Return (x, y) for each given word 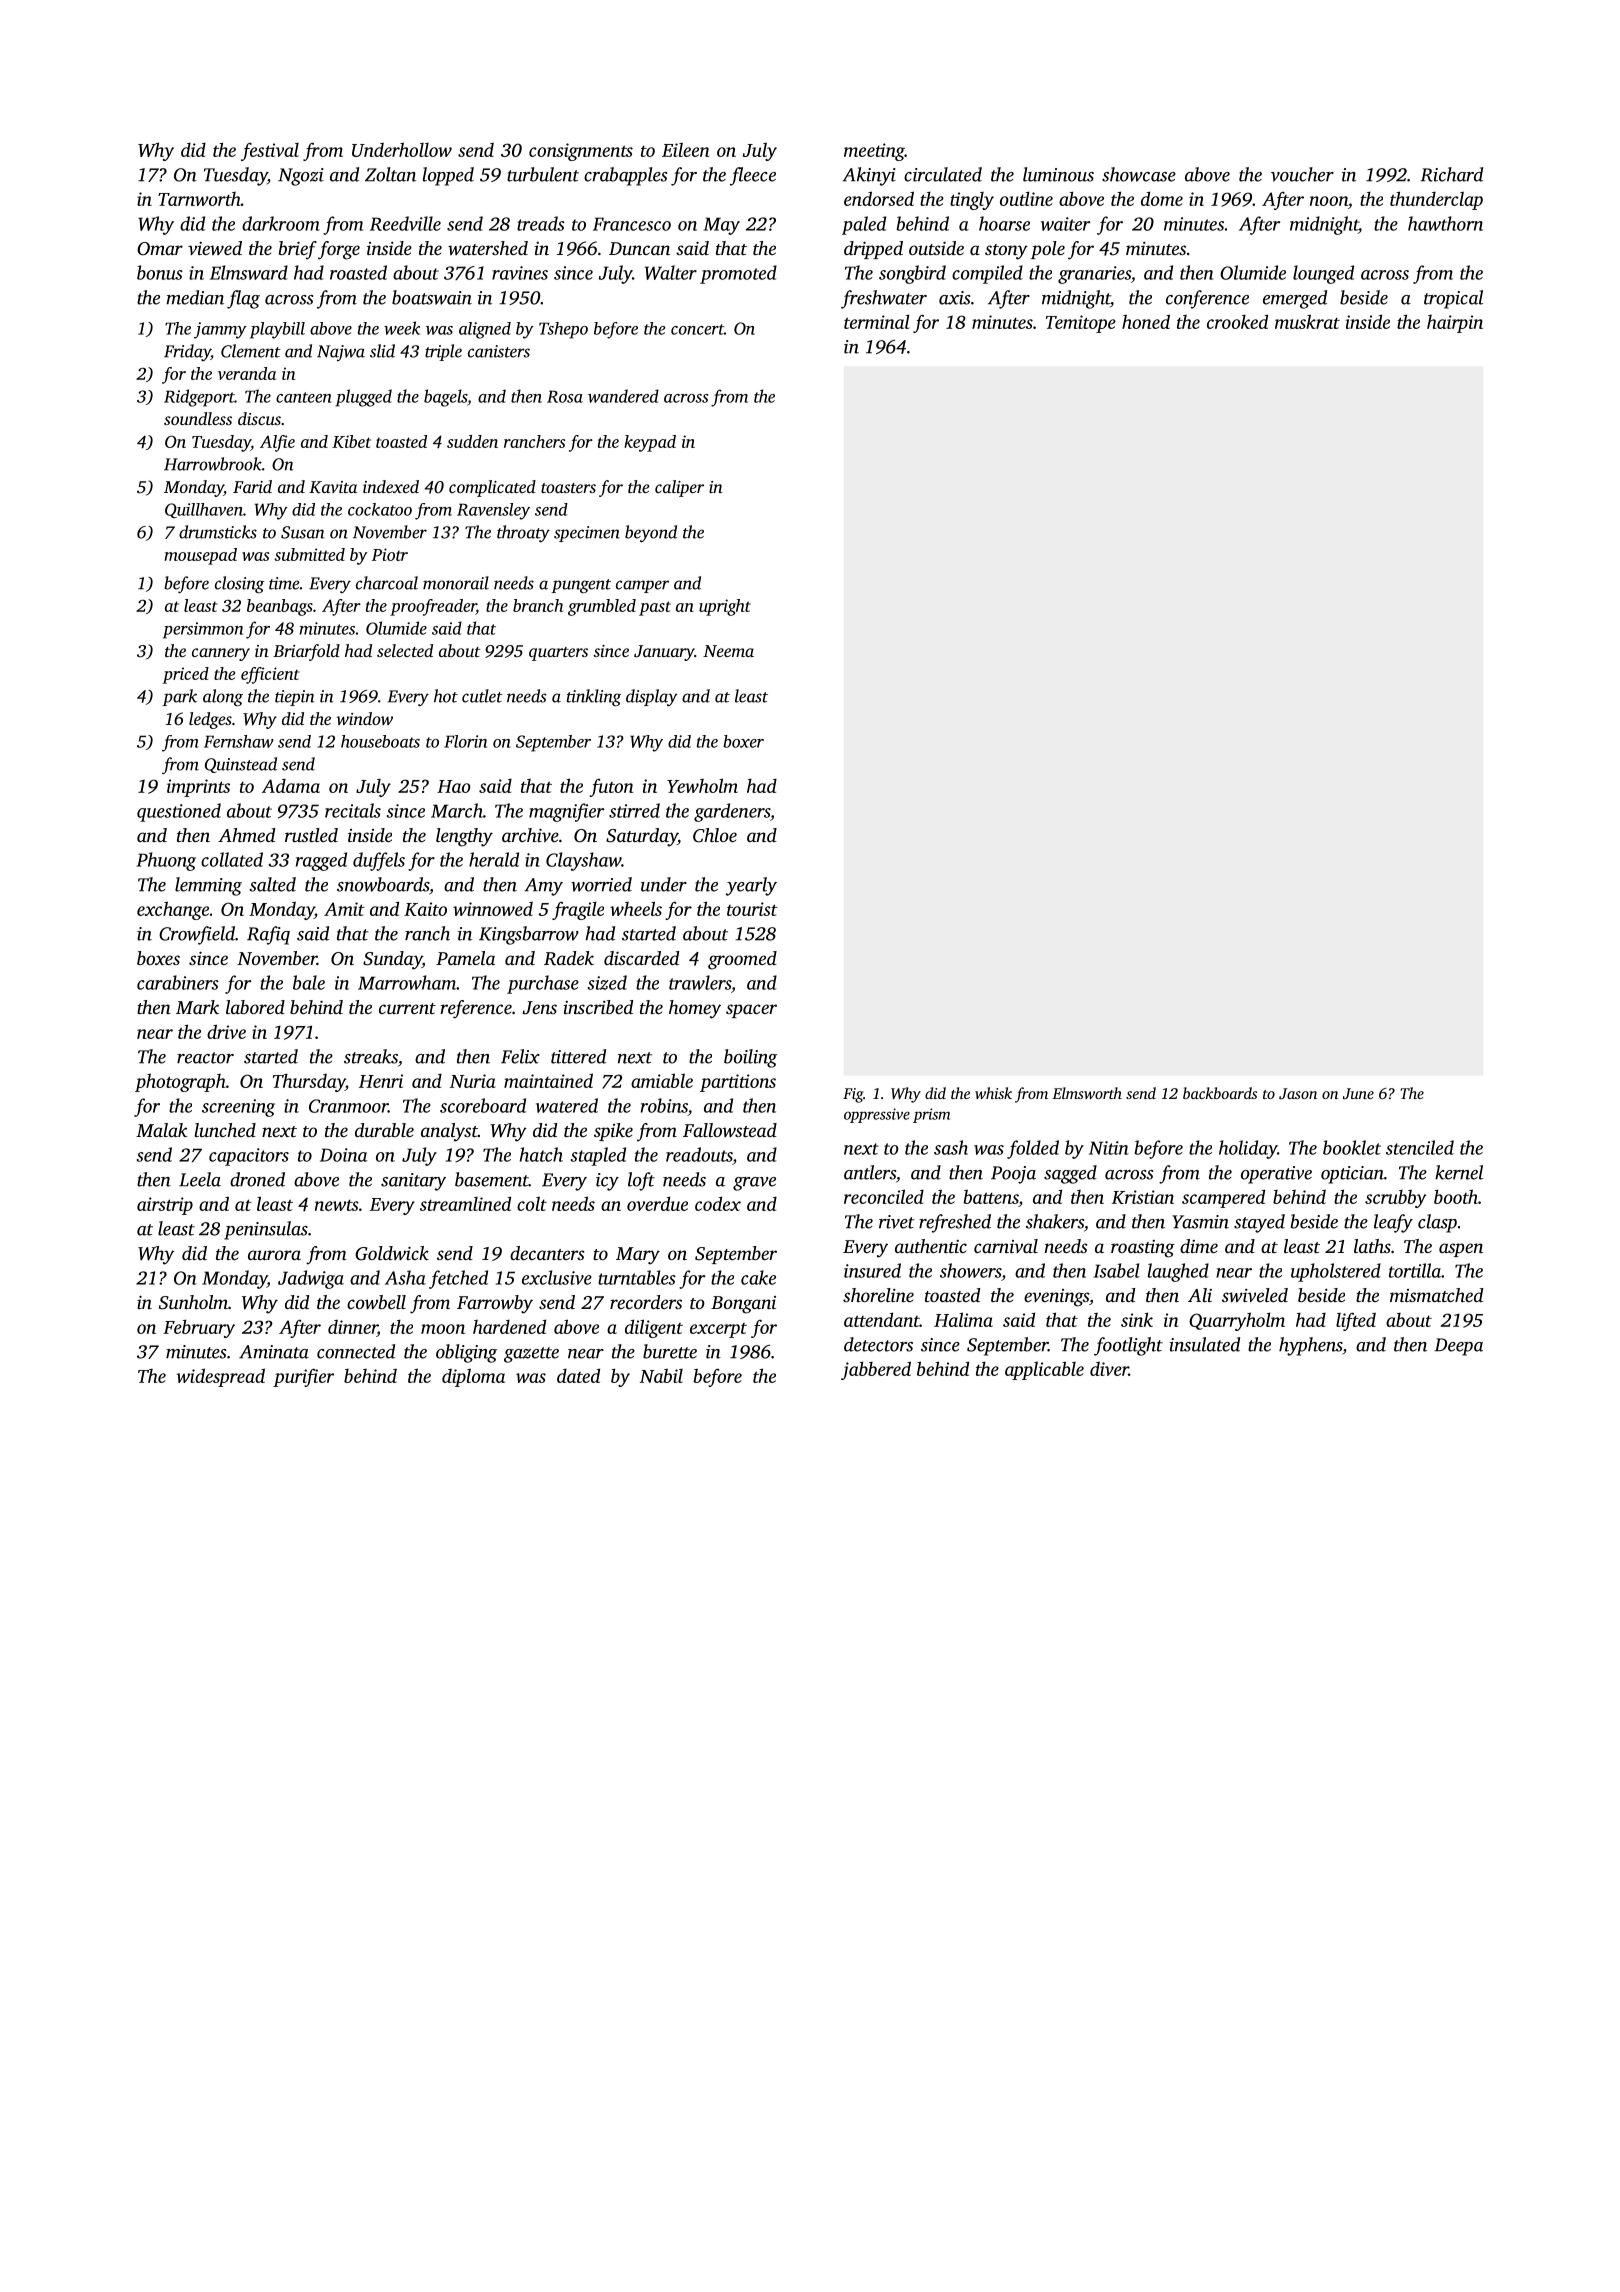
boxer (743, 741)
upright (725, 607)
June (1358, 1093)
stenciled (1420, 1147)
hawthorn (1445, 223)
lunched (225, 1130)
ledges (210, 720)
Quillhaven (204, 511)
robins (664, 1105)
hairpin (1455, 324)
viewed (215, 248)
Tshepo (563, 330)
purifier (303, 1377)
